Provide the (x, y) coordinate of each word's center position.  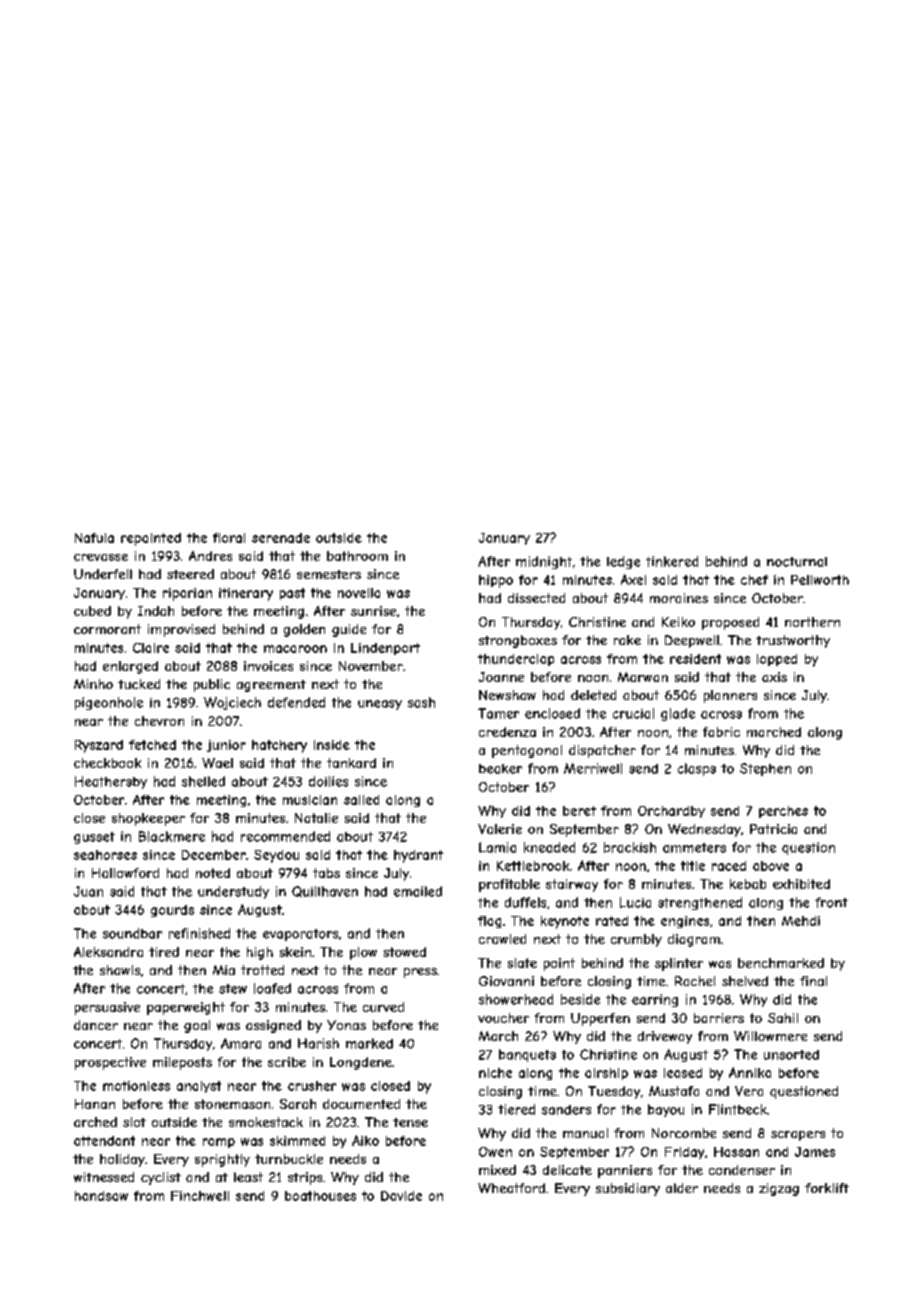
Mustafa (674, 1091)
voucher (503, 1018)
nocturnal (797, 562)
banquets (527, 1055)
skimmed (297, 1141)
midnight (544, 562)
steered (190, 574)
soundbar (132, 933)
